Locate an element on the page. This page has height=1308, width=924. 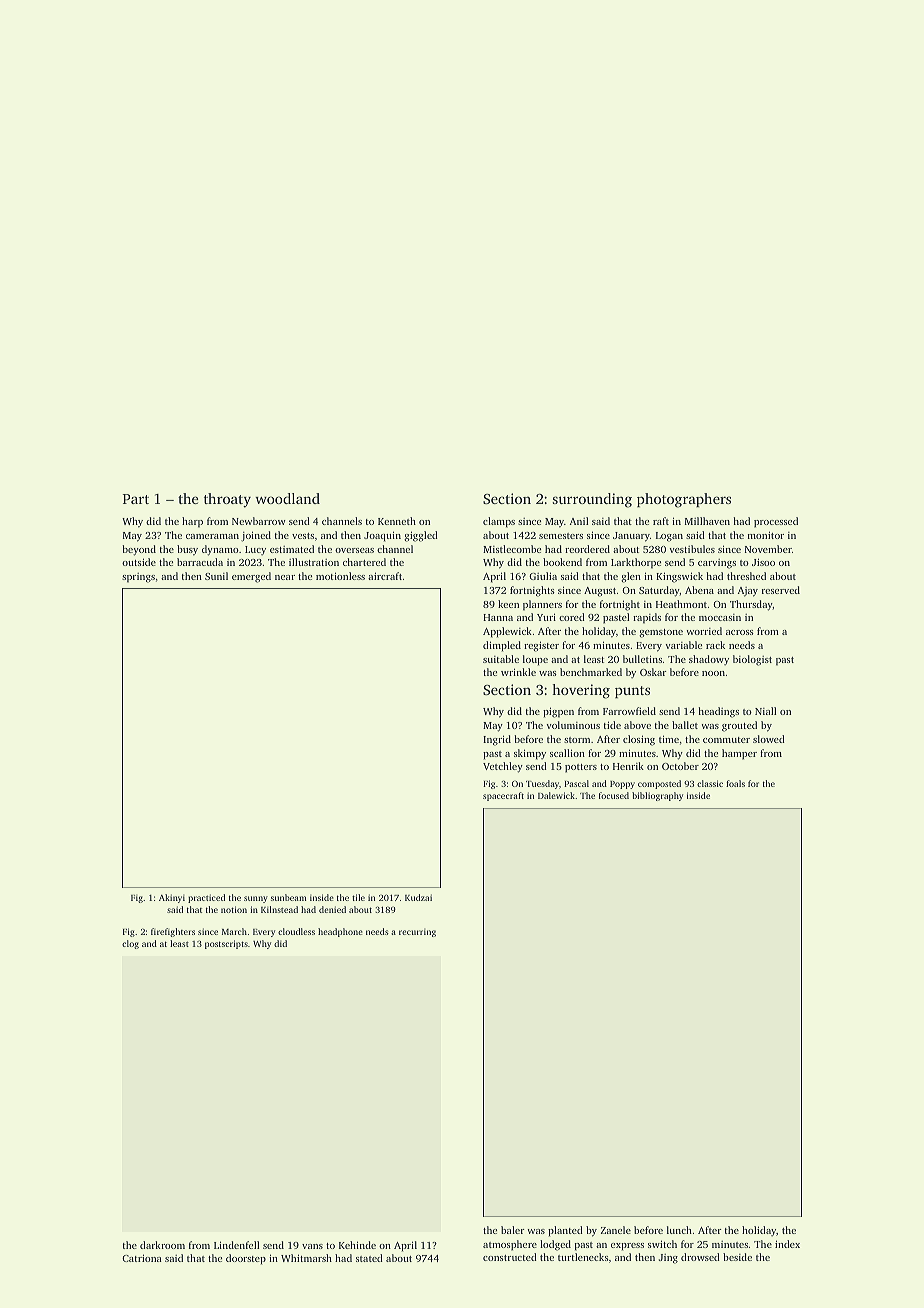
lunch is located at coordinates (679, 1230).
